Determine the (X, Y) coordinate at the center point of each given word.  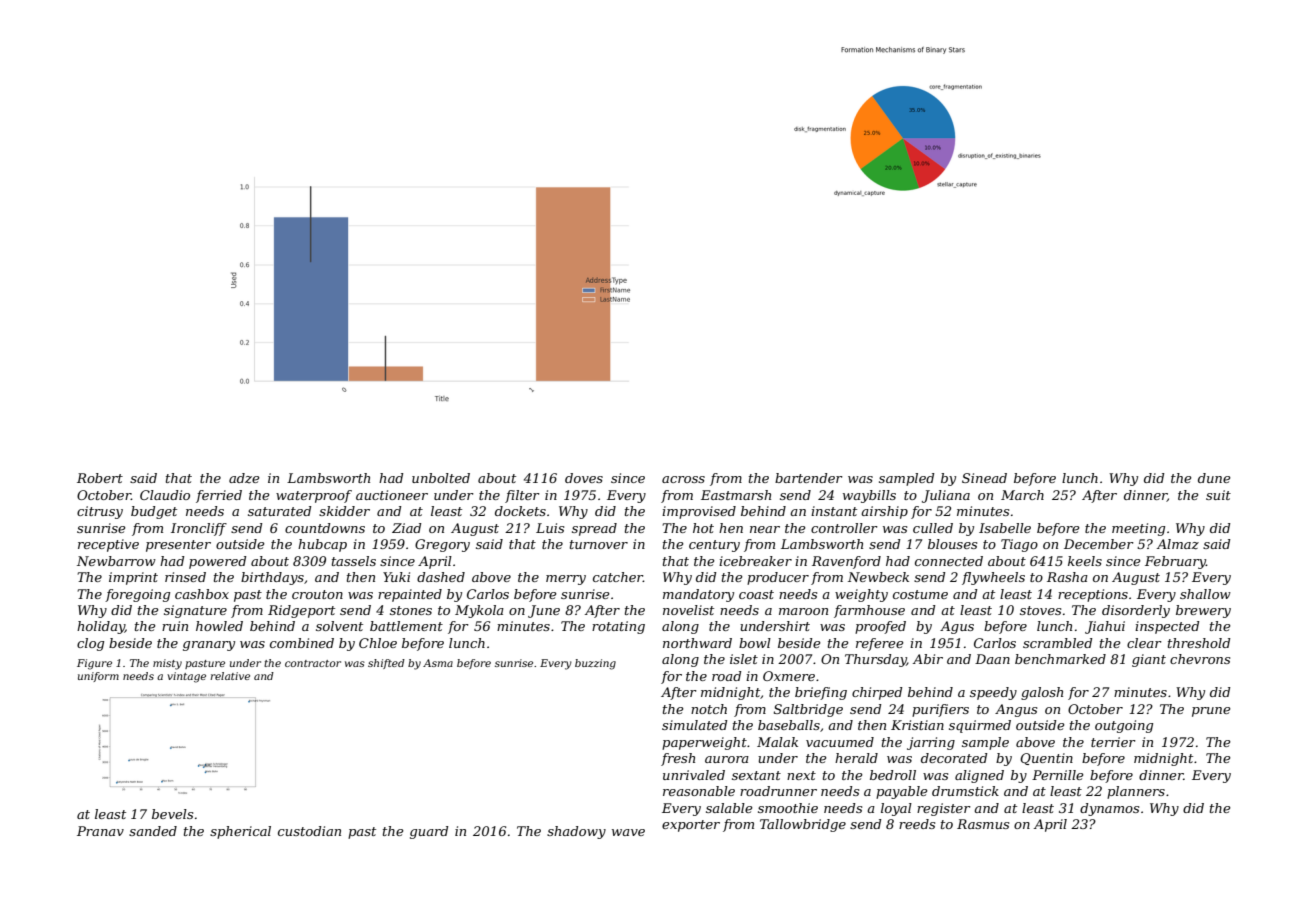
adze (244, 478)
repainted (410, 595)
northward (697, 643)
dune (1214, 478)
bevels (172, 814)
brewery (1203, 611)
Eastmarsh (736, 495)
